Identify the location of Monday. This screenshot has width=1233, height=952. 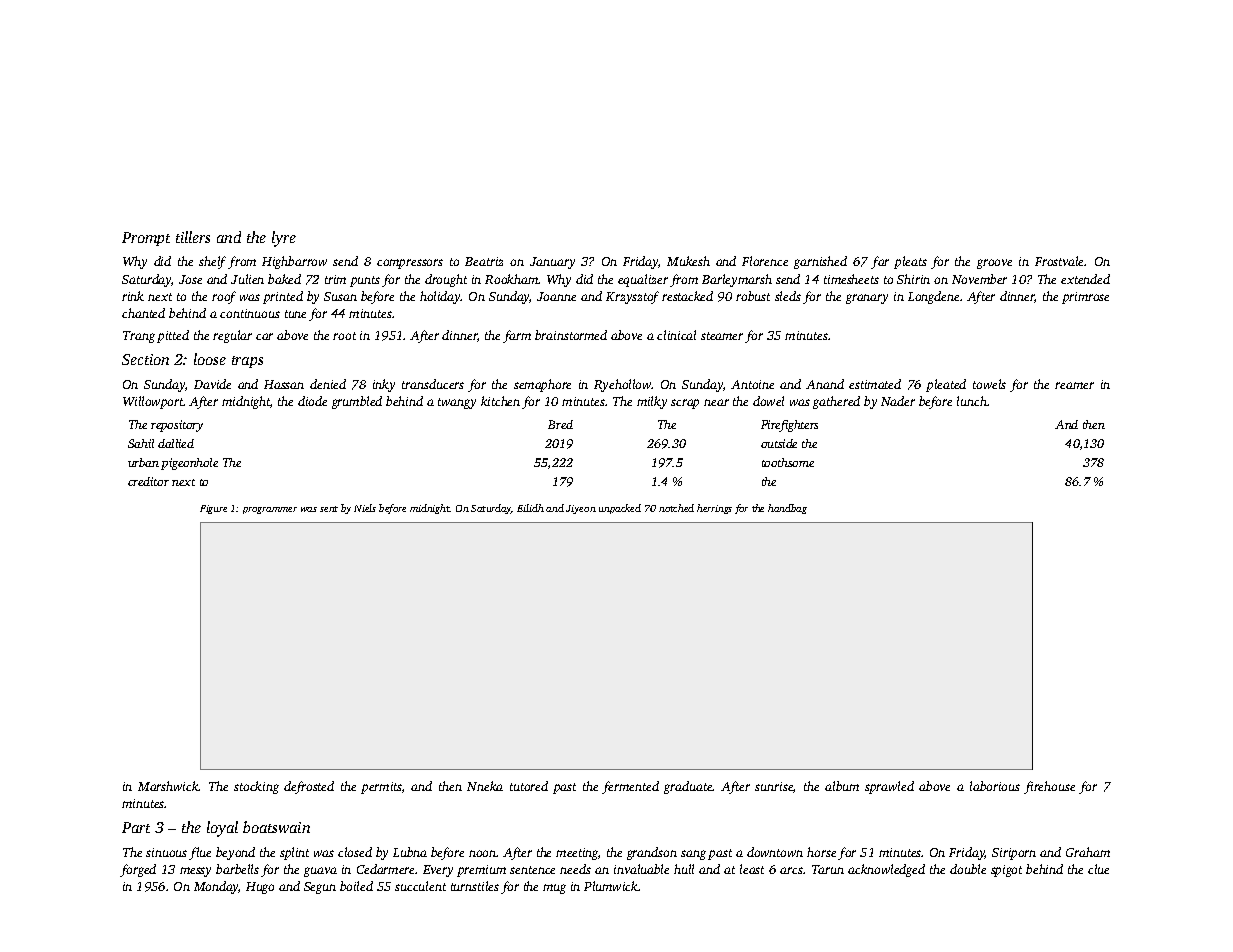
(216, 887).
